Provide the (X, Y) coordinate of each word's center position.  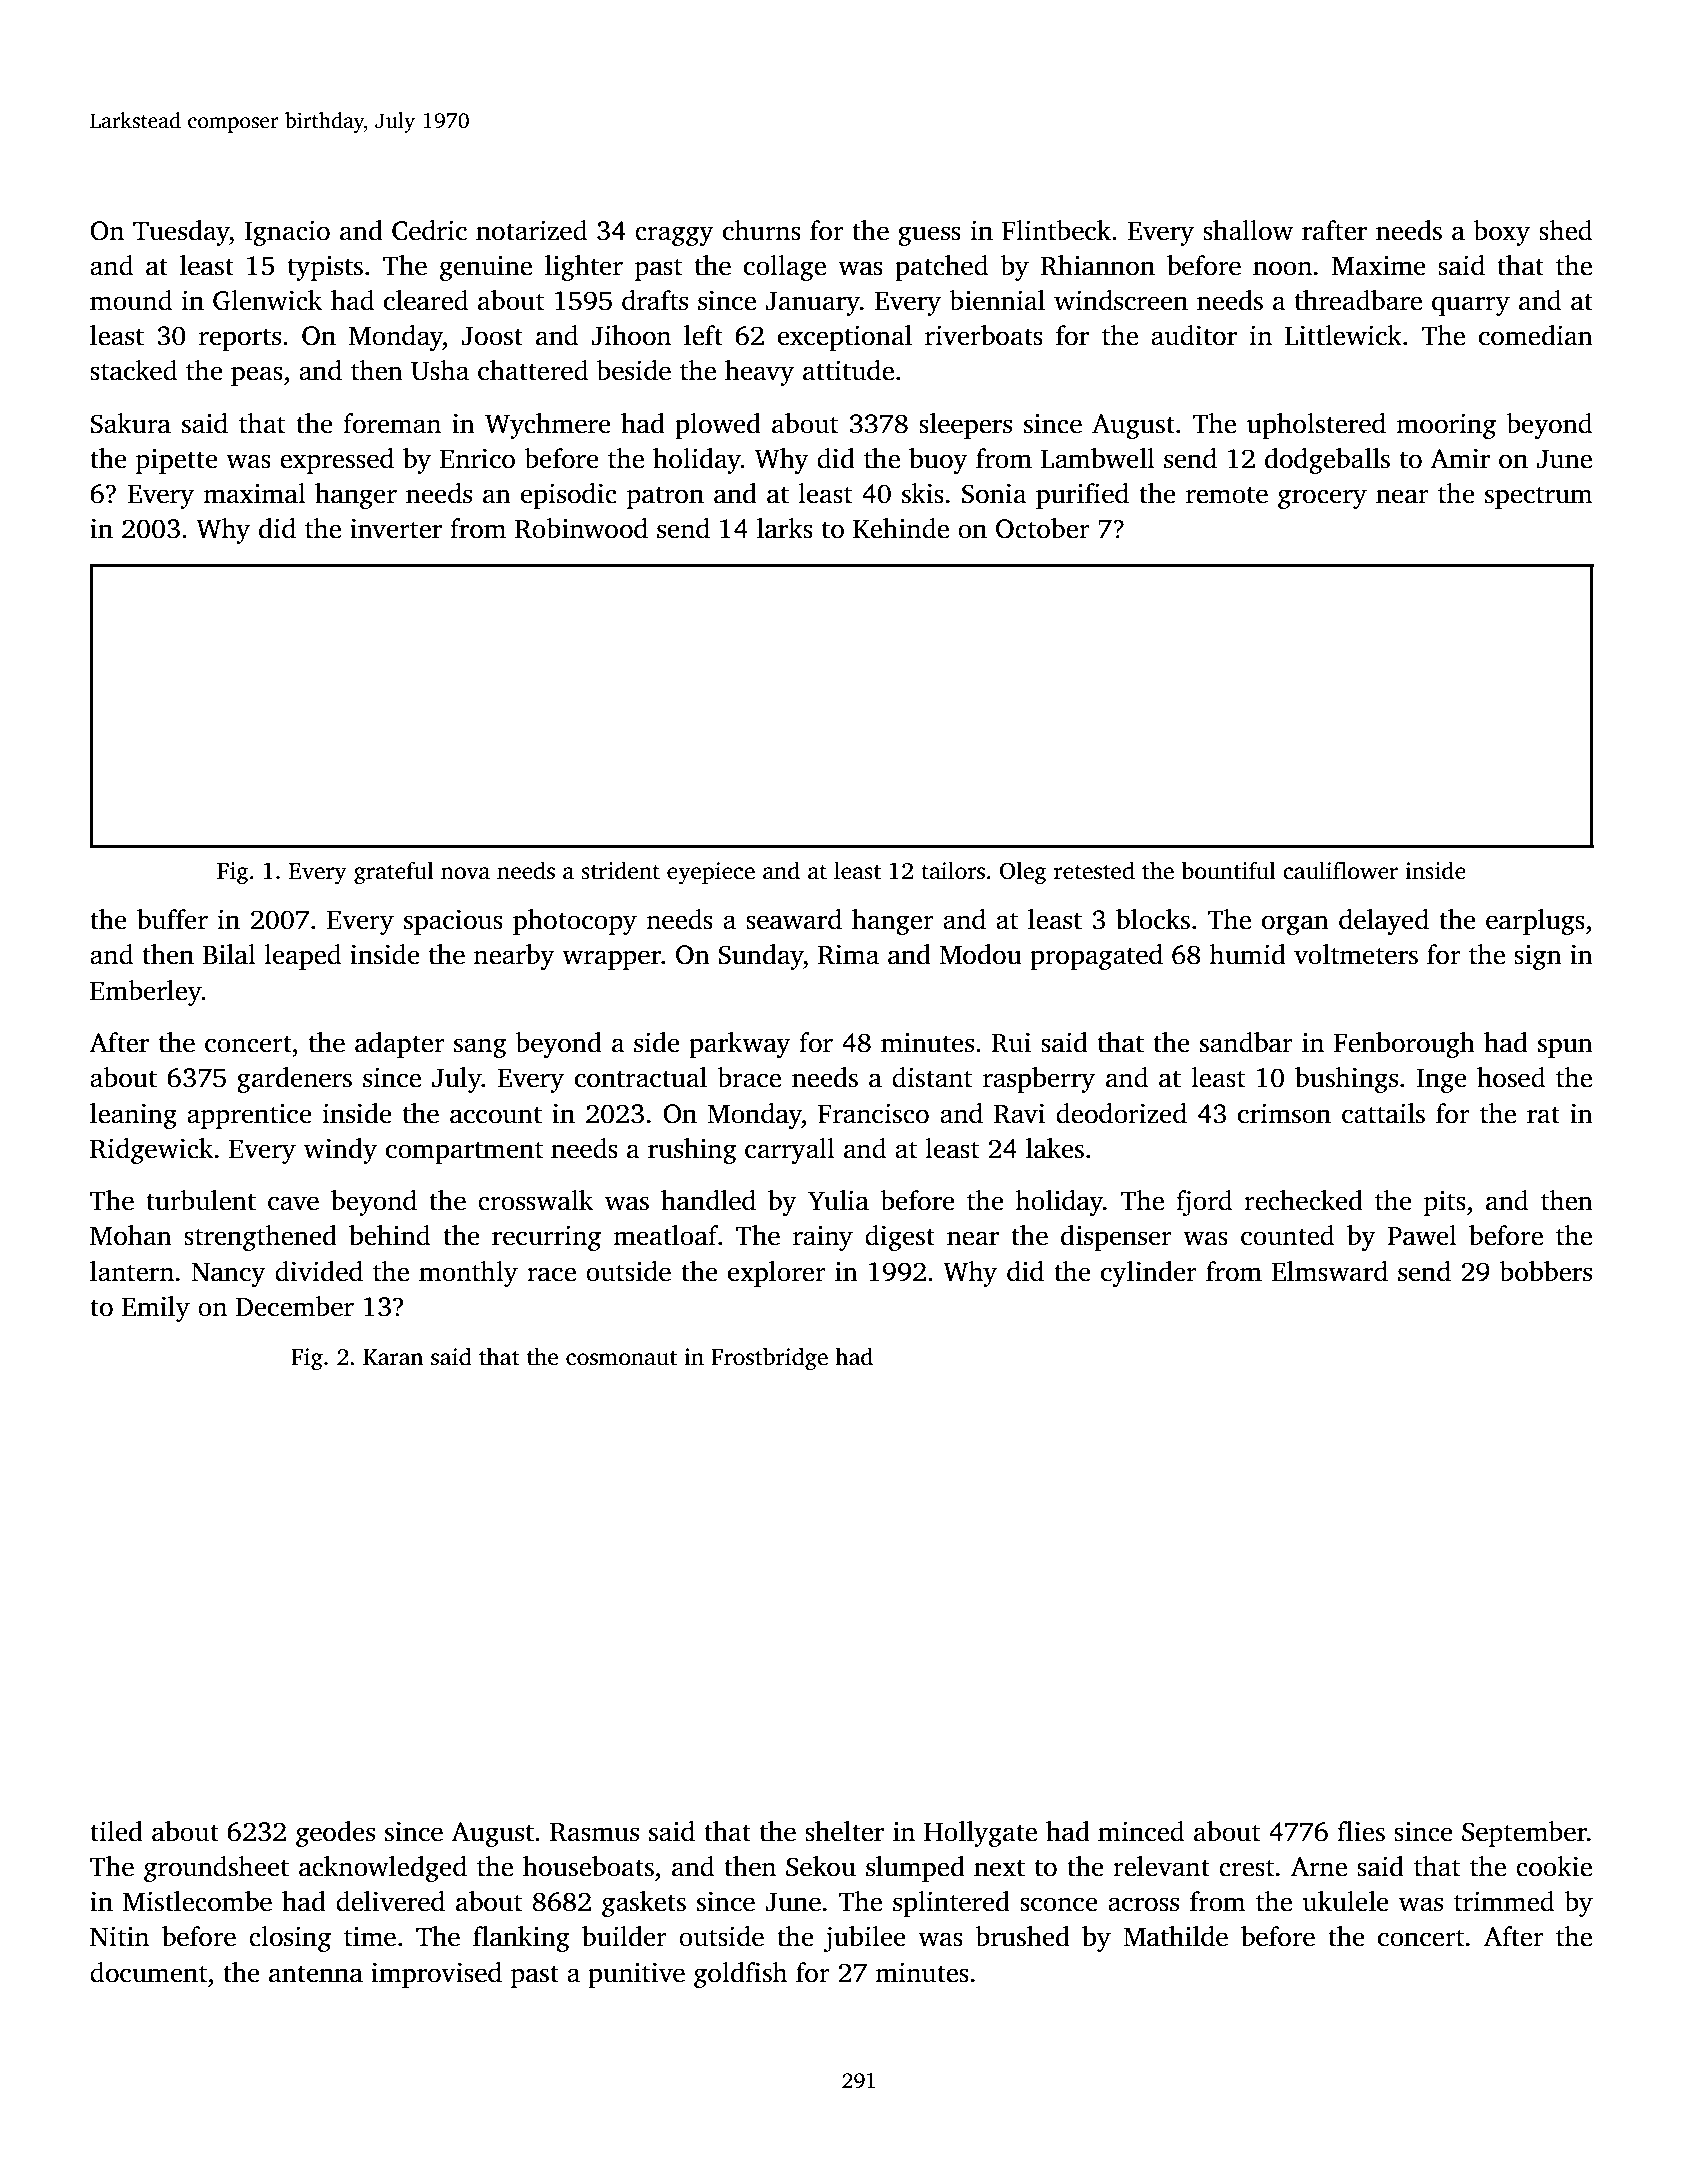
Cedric (429, 230)
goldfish (740, 1975)
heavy (759, 373)
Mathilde (1175, 1936)
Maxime (1379, 266)
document (148, 1972)
